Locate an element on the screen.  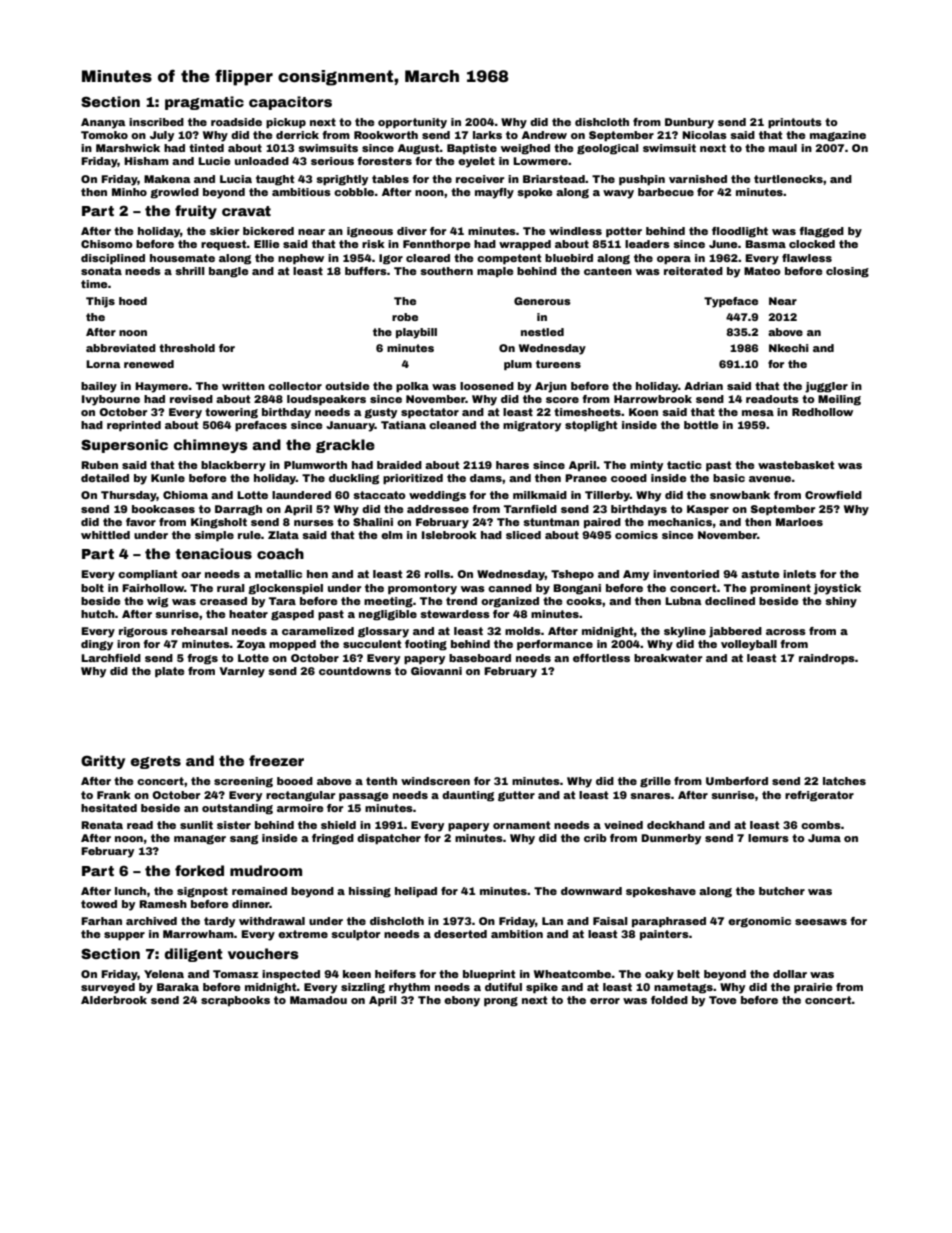
Ananya is located at coordinates (103, 123).
